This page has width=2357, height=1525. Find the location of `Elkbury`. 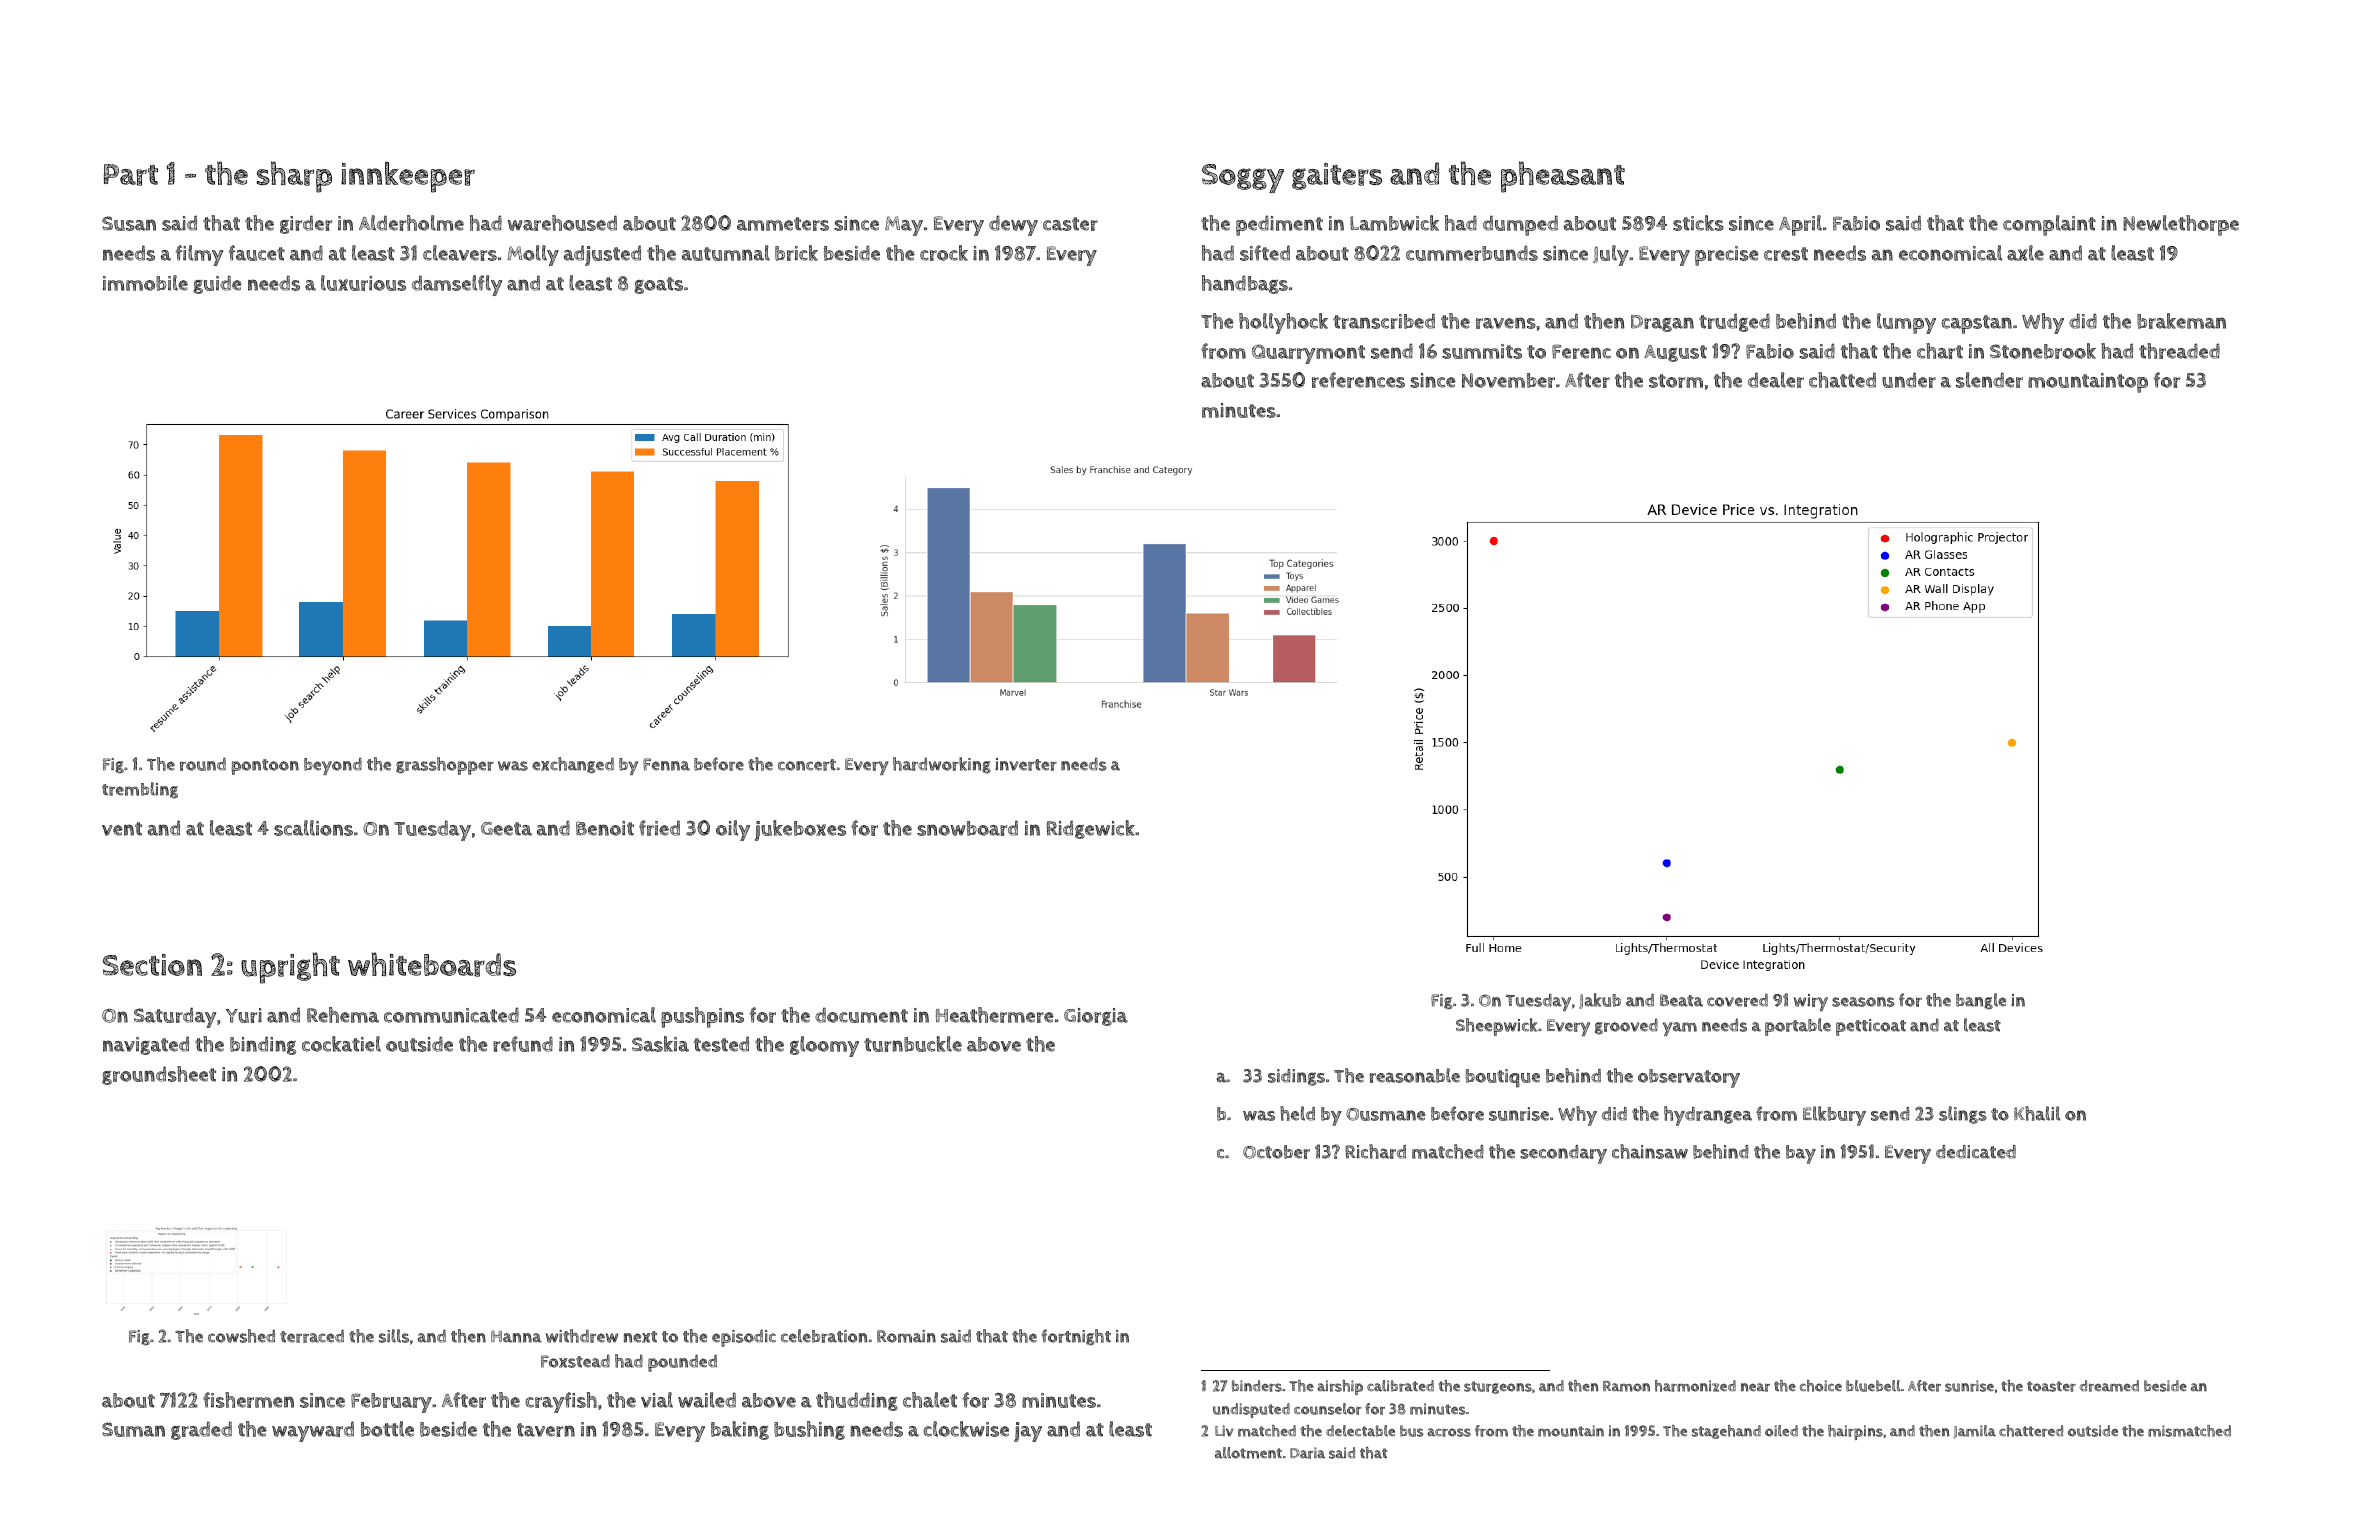

Elkbury is located at coordinates (1834, 1116).
